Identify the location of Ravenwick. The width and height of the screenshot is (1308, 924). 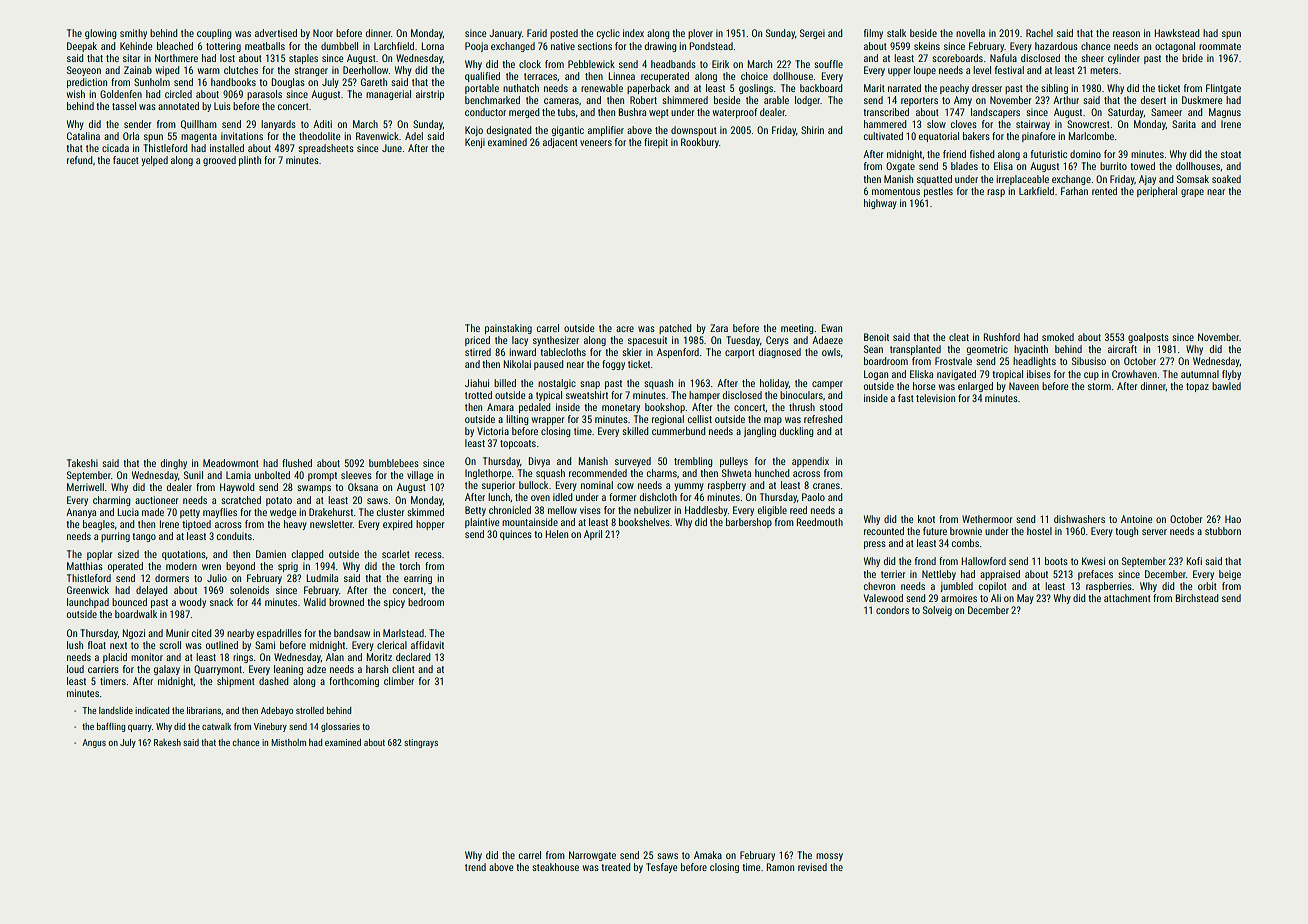
(377, 136).
